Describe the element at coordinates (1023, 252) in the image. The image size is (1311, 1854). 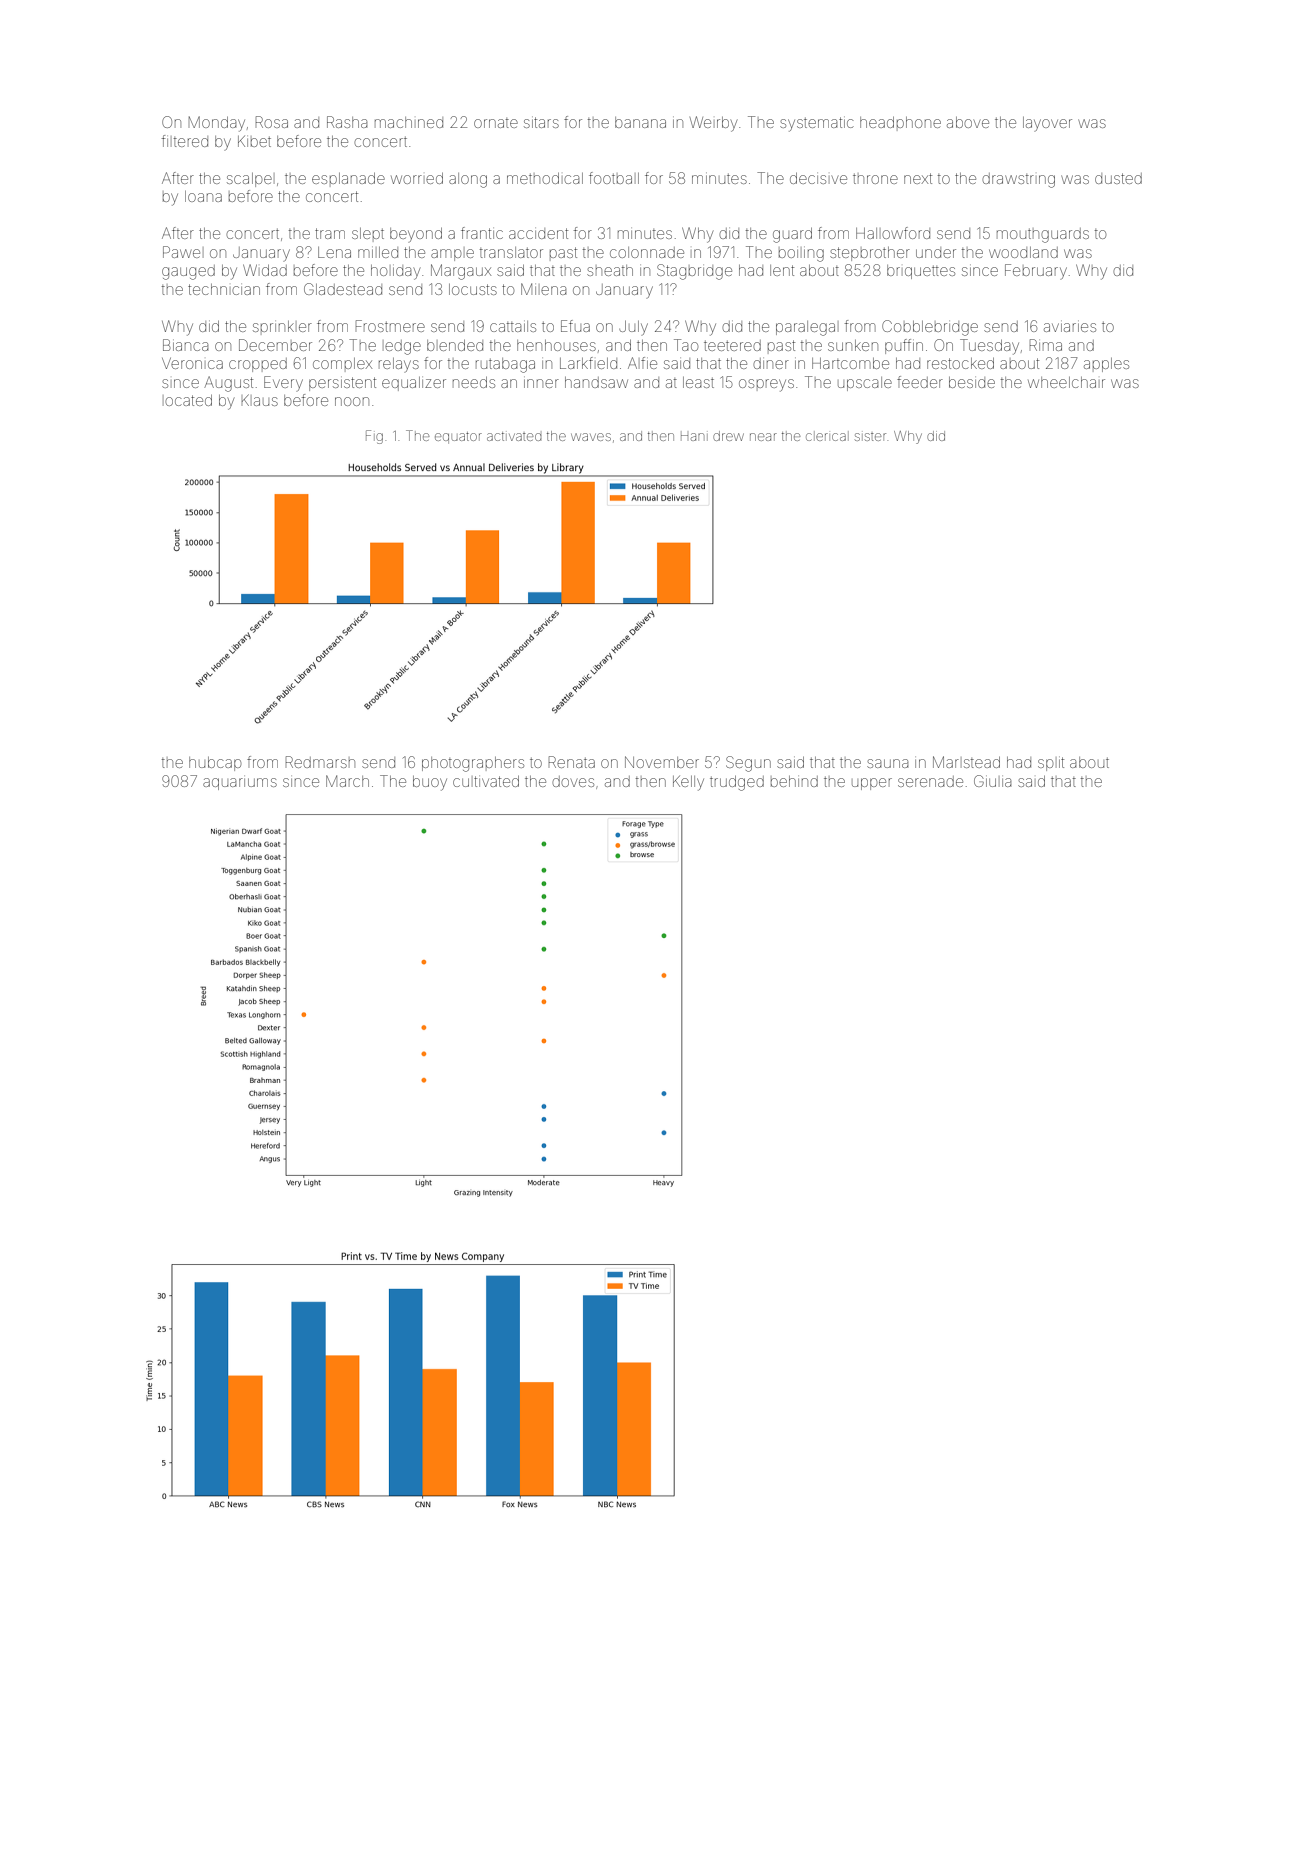
I see `woodland` at that location.
